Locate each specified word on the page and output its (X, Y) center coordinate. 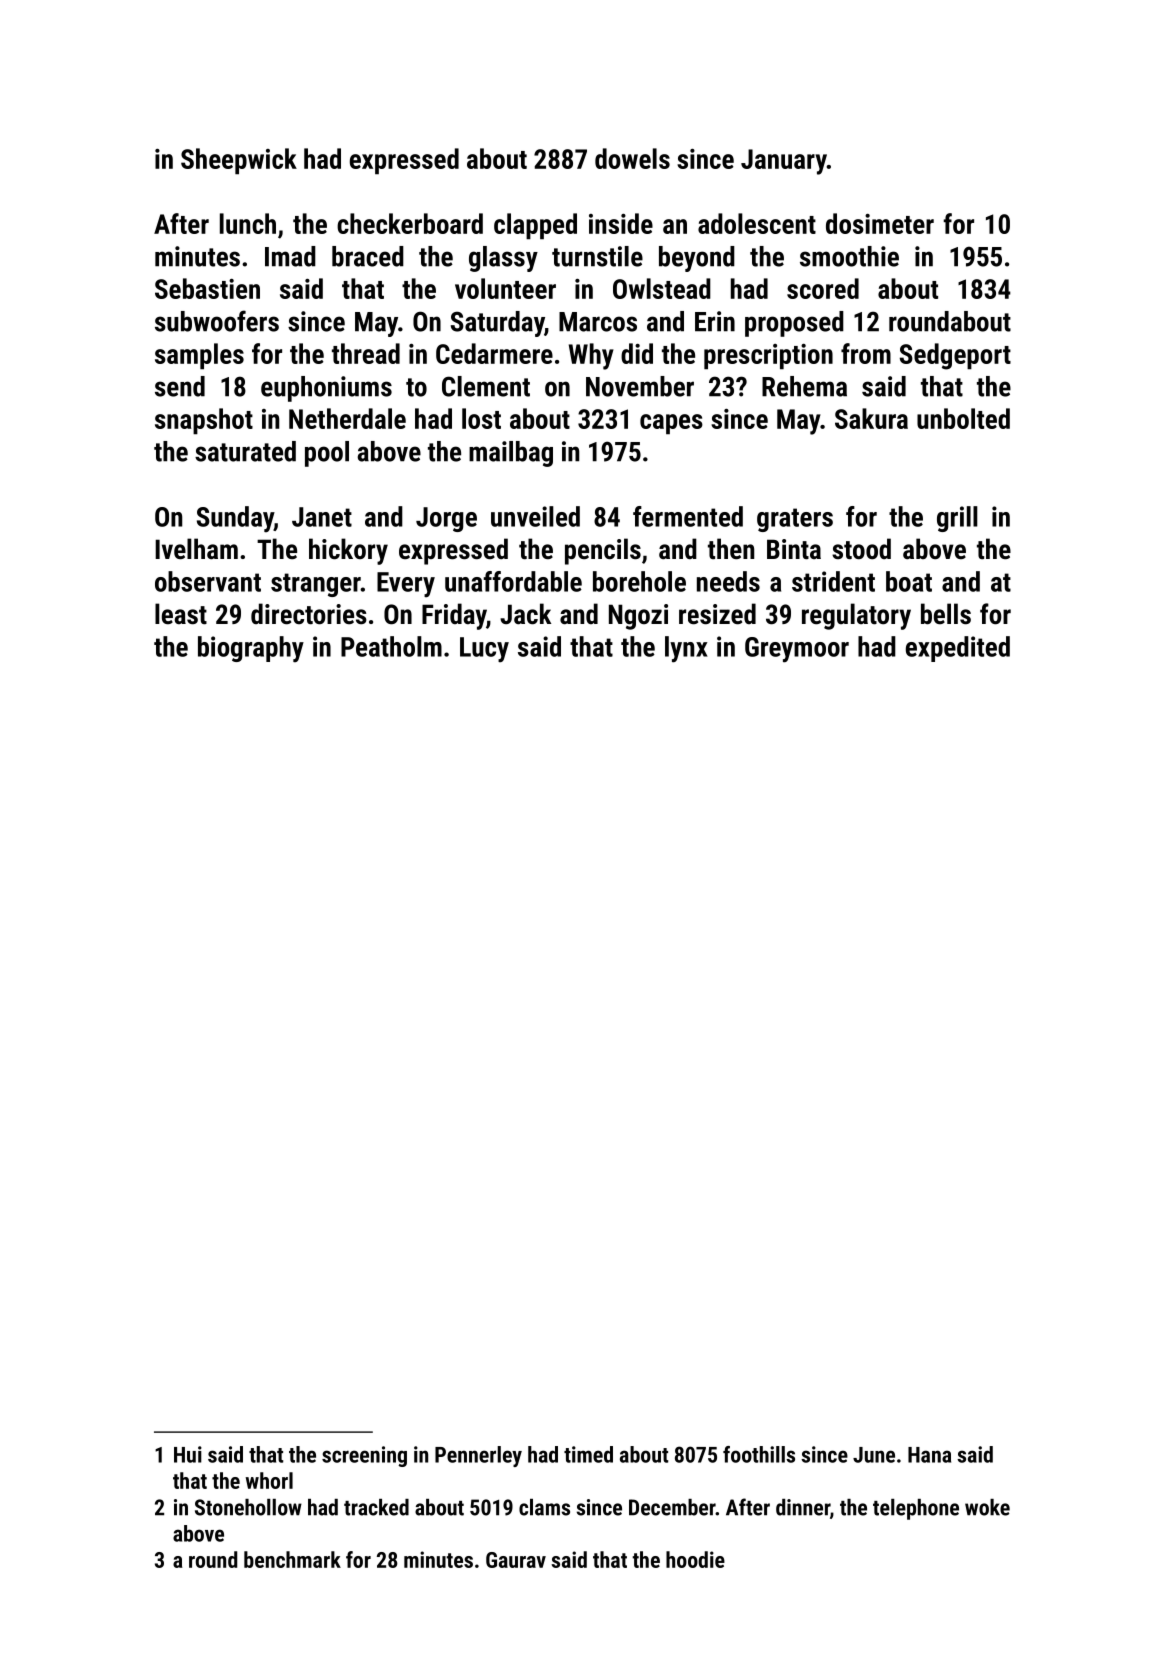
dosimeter (880, 223)
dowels (632, 158)
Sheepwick (239, 161)
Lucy (484, 650)
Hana (929, 1455)
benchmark (292, 1559)
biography (251, 649)
